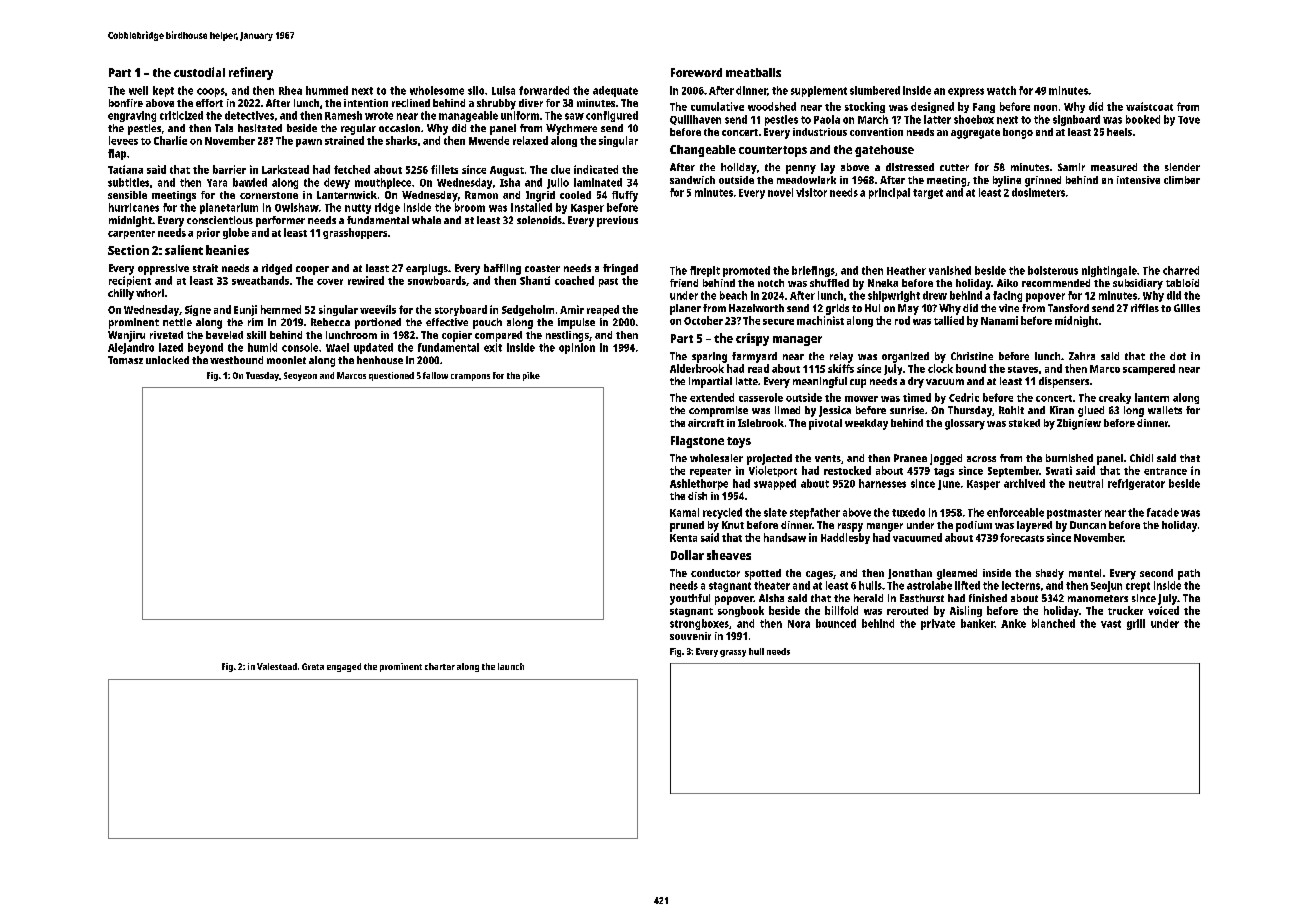 The width and height of the screenshot is (1308, 924). What do you see at coordinates (531, 376) in the screenshot?
I see `pike` at bounding box center [531, 376].
